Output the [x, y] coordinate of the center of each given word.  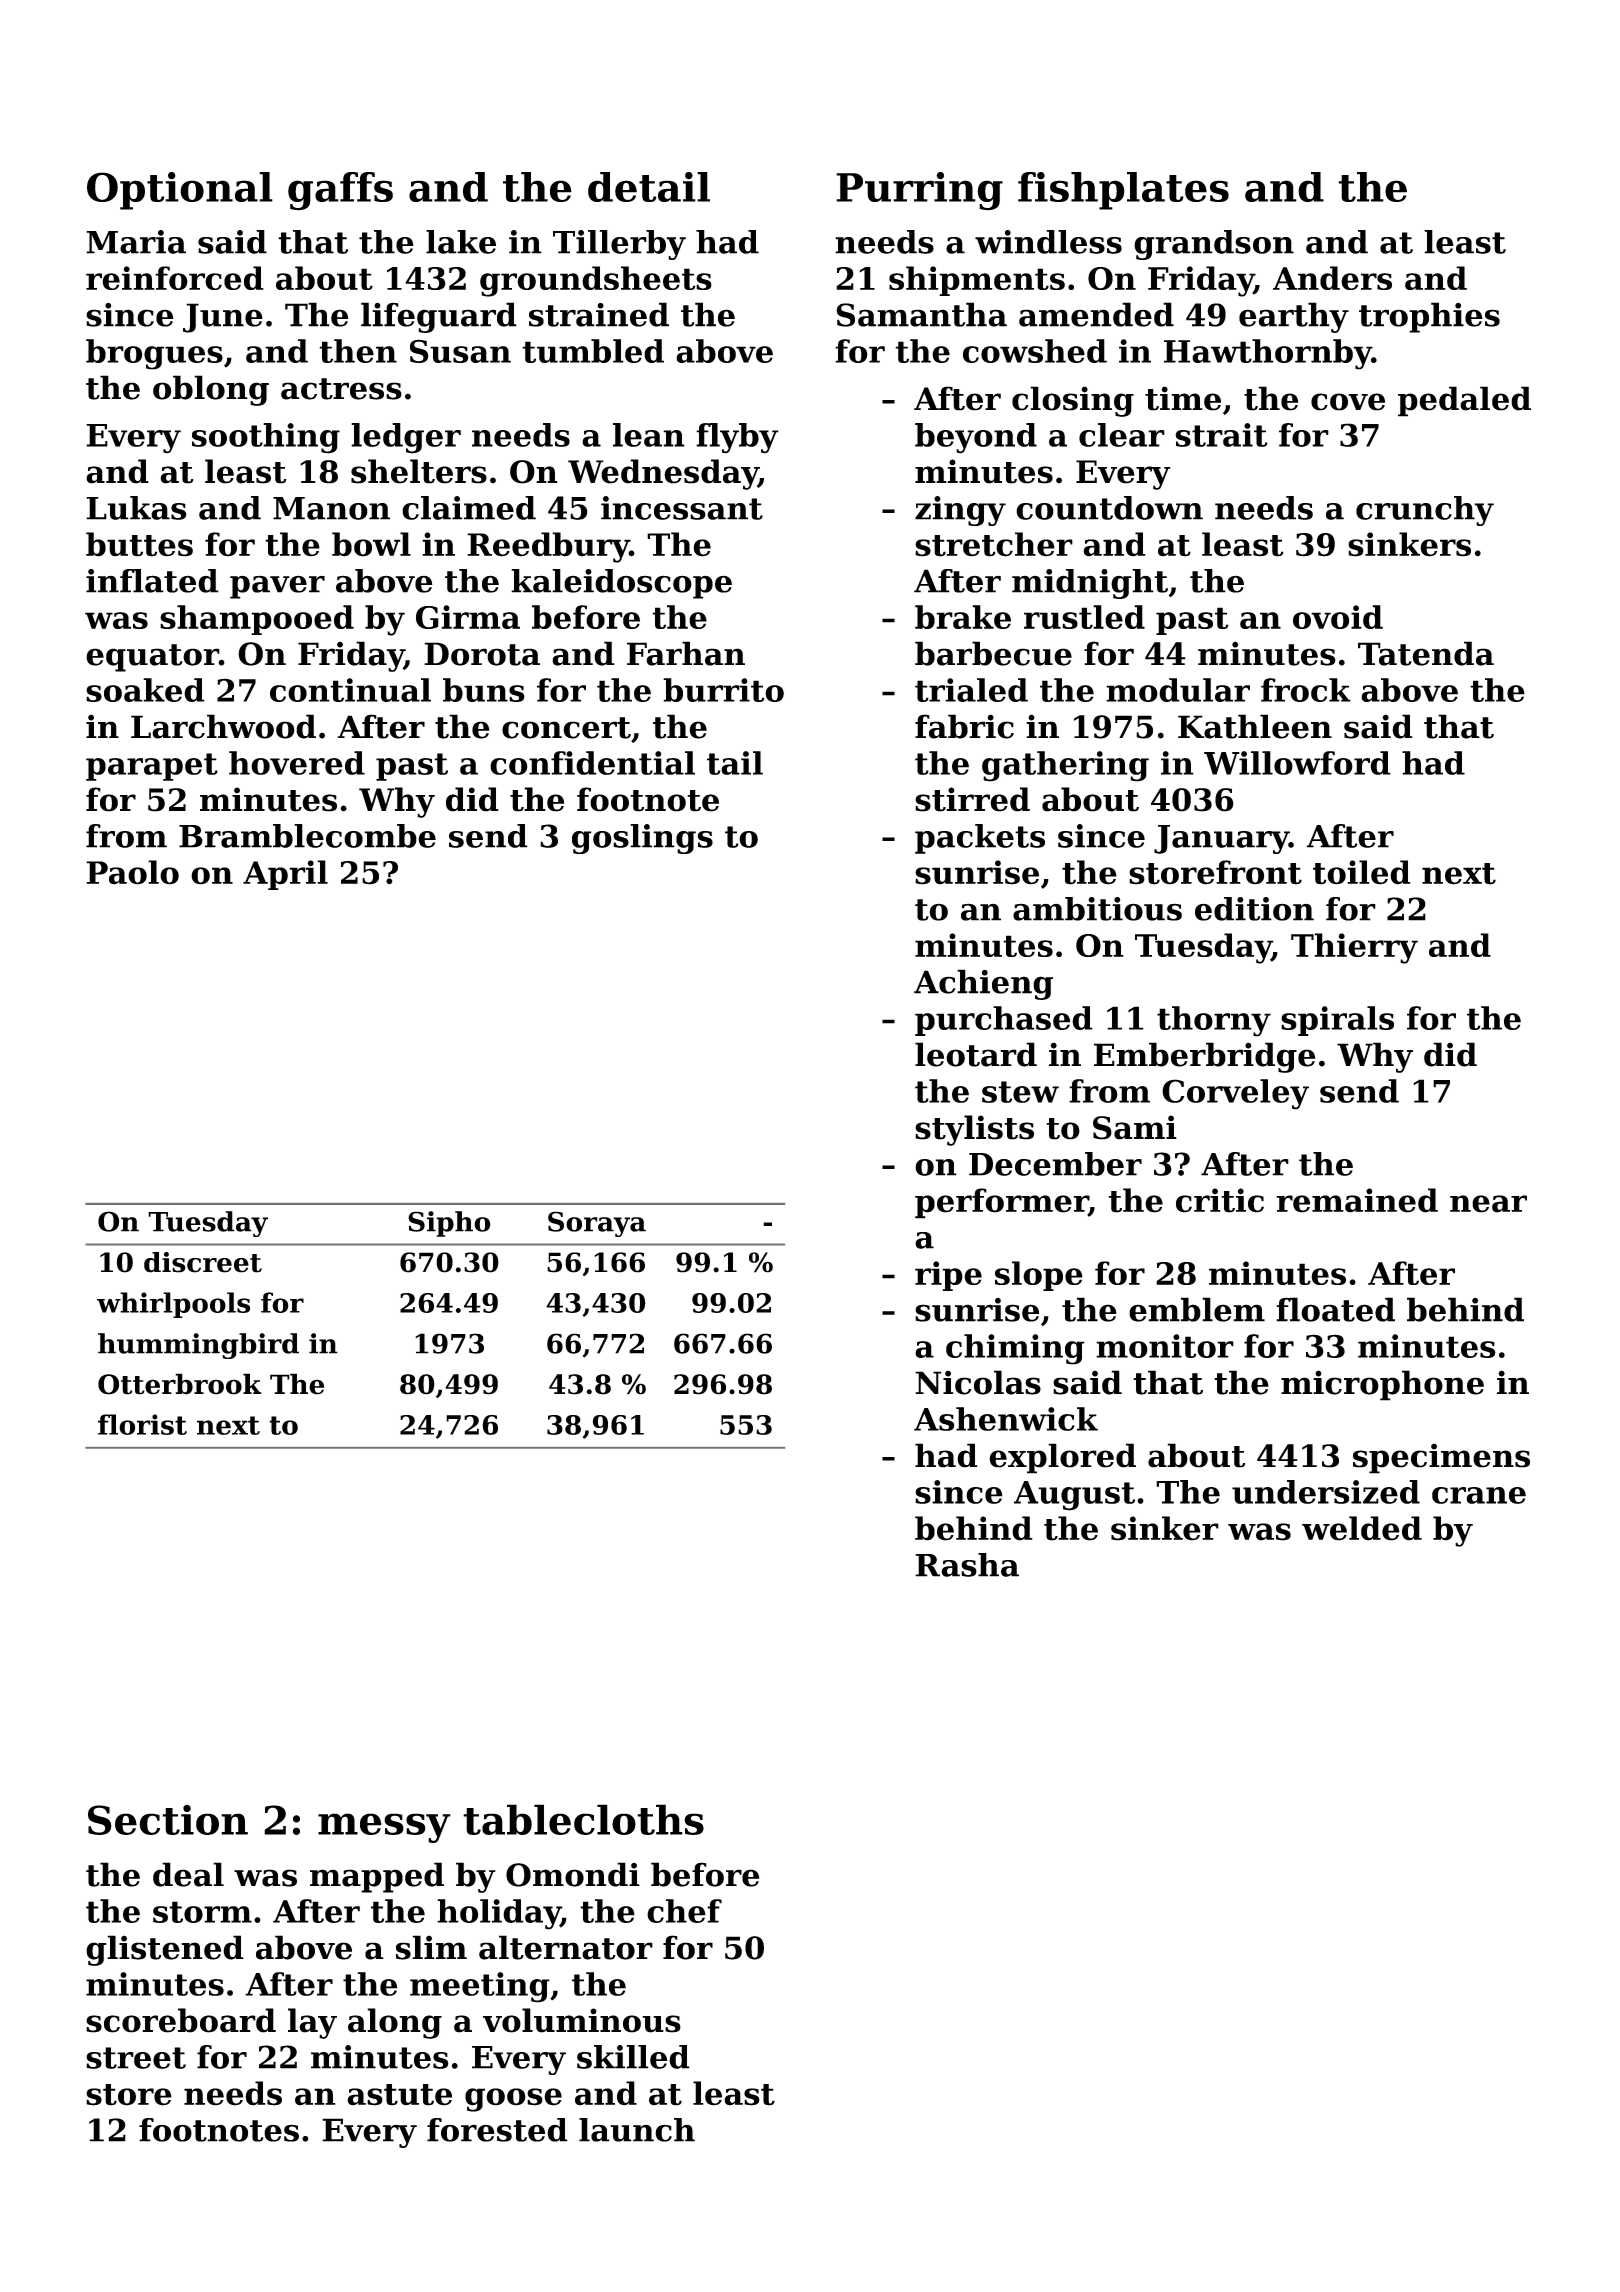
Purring [919, 191]
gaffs [340, 191]
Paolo [132, 872]
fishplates [1123, 191]
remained [1357, 1200]
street [136, 2058]
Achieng [983, 984]
